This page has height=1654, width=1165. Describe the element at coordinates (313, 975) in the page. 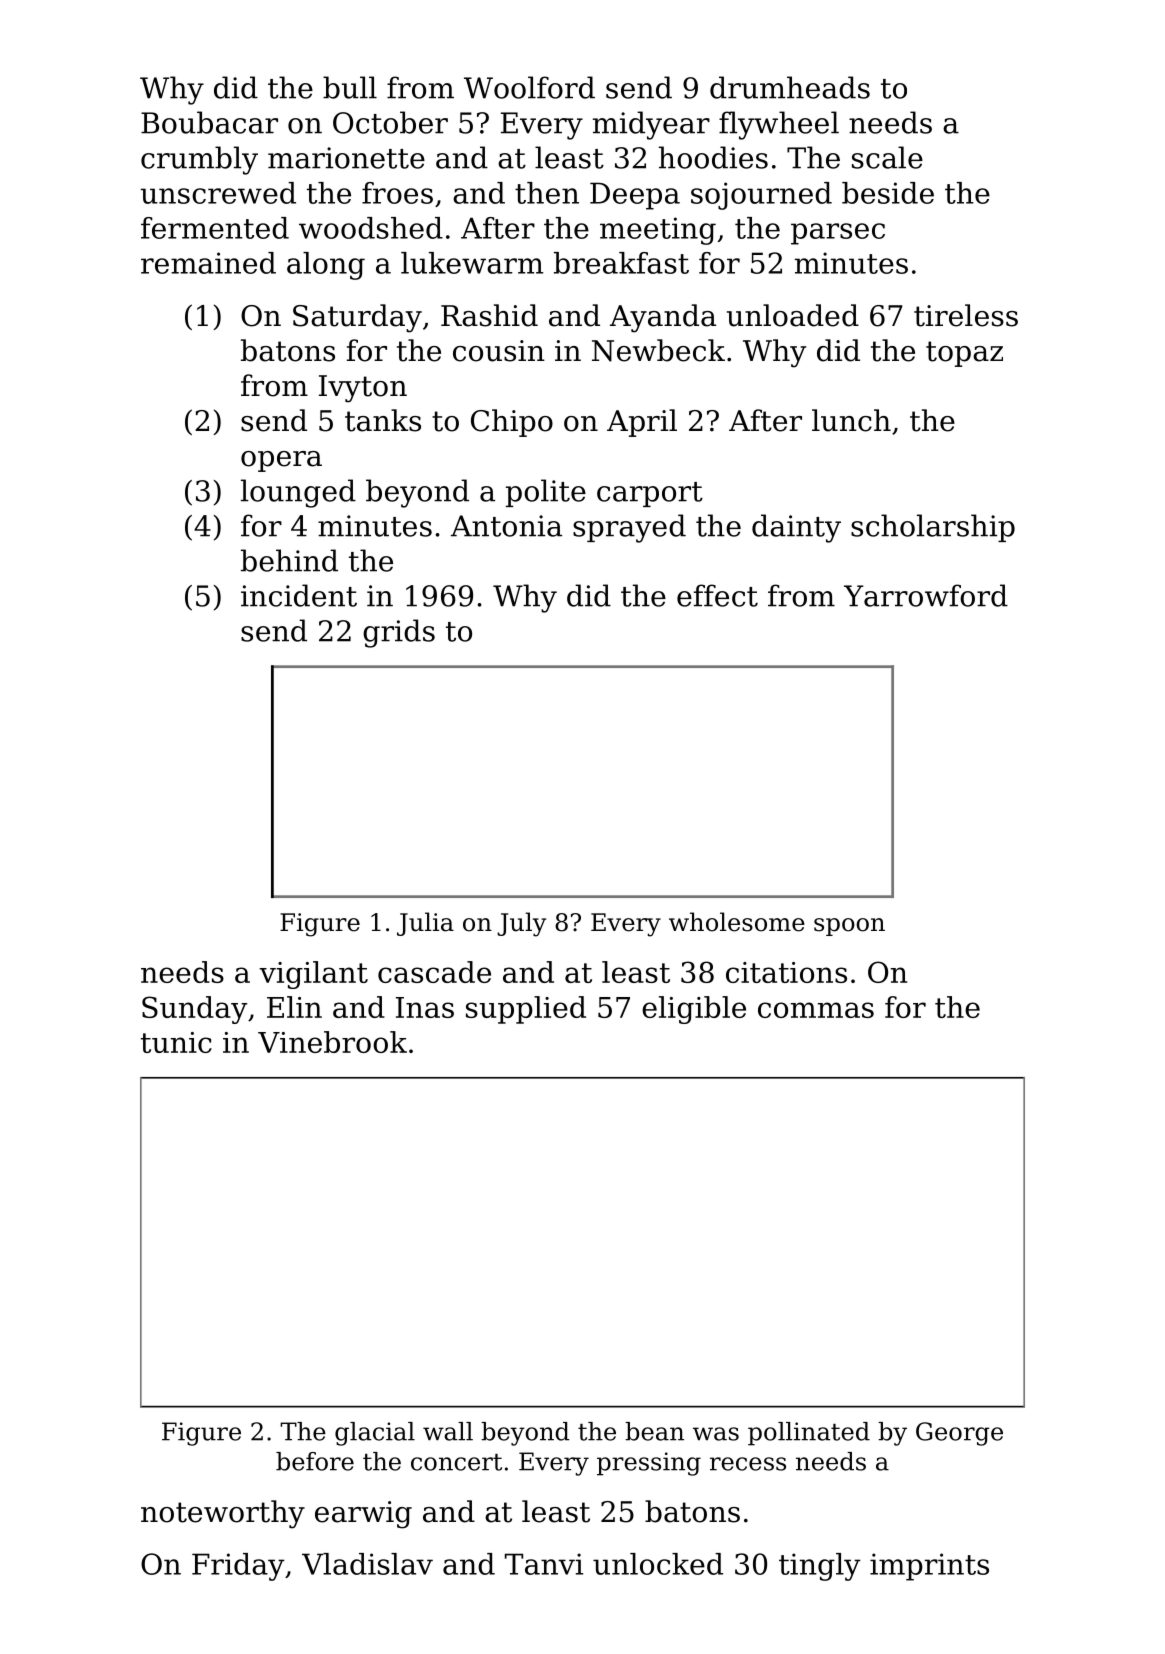

I see `vigilant` at that location.
